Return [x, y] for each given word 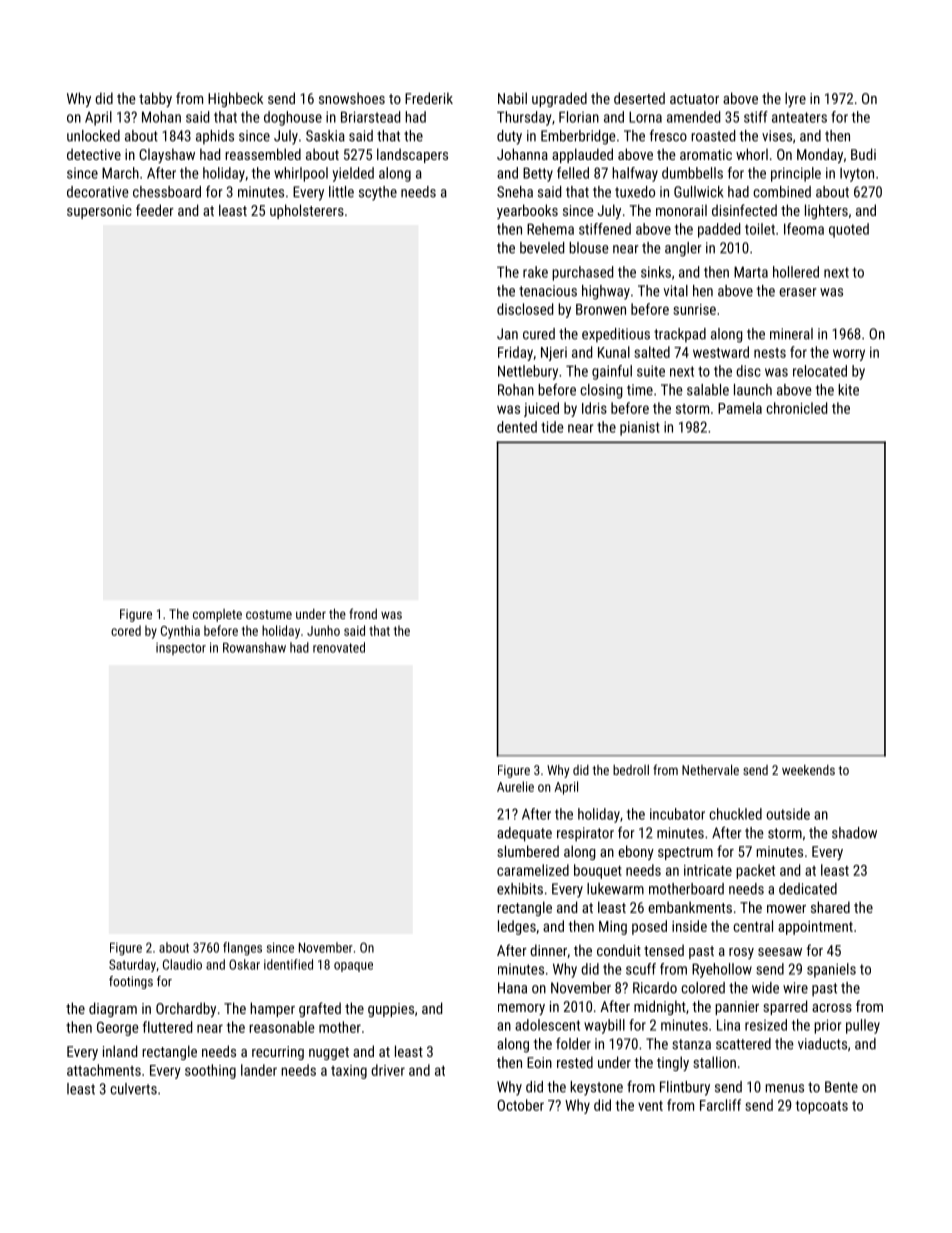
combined [782, 192]
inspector [181, 649]
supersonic [99, 212]
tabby [155, 99]
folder [573, 1043]
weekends [808, 770]
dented [517, 427]
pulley [863, 1026]
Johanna [522, 154]
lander [259, 1070]
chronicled [796, 408]
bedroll [631, 770]
